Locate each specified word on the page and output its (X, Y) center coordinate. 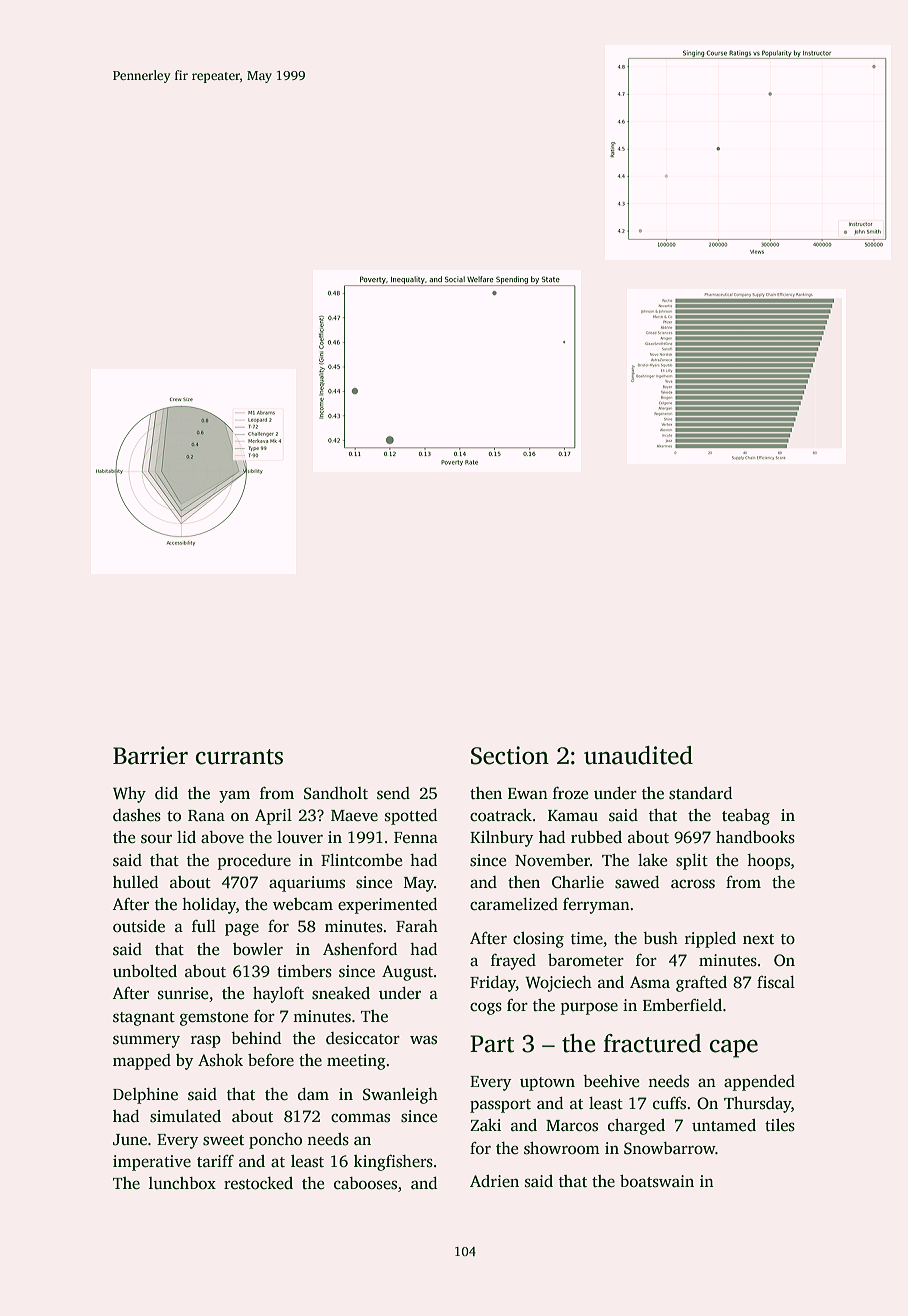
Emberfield (682, 1005)
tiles (780, 1125)
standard (700, 793)
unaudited (638, 755)
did (166, 793)
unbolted (145, 971)
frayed (513, 962)
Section (510, 755)
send (393, 793)
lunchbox (182, 1183)
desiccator (363, 1038)
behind (256, 1038)
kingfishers (393, 1163)
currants (239, 757)
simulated (185, 1116)
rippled (710, 940)
